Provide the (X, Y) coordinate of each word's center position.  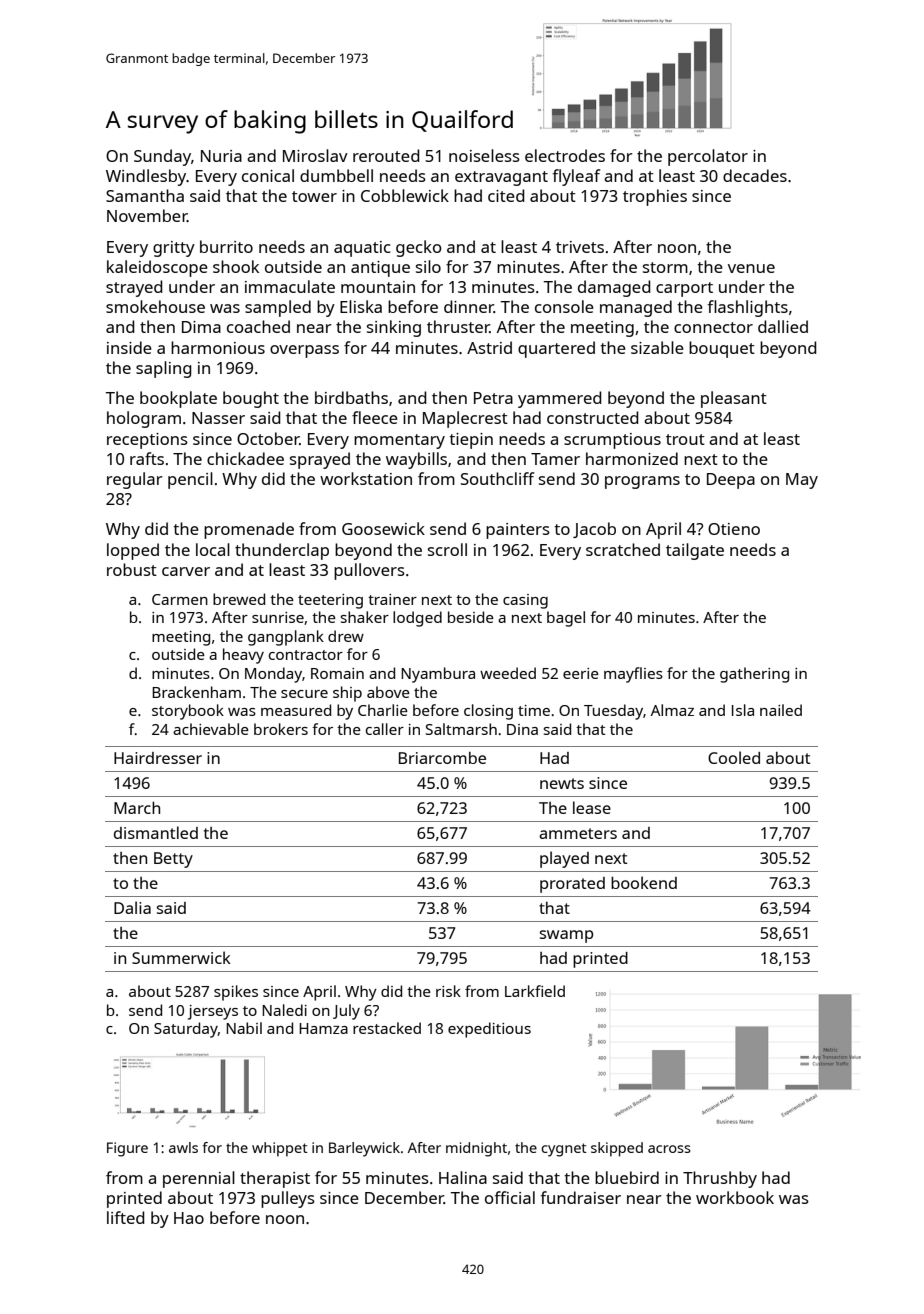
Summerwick (181, 957)
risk (448, 991)
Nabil (244, 1028)
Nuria (221, 156)
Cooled (734, 757)
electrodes (565, 155)
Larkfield (535, 991)
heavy (243, 656)
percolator (708, 157)
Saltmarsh (461, 729)
